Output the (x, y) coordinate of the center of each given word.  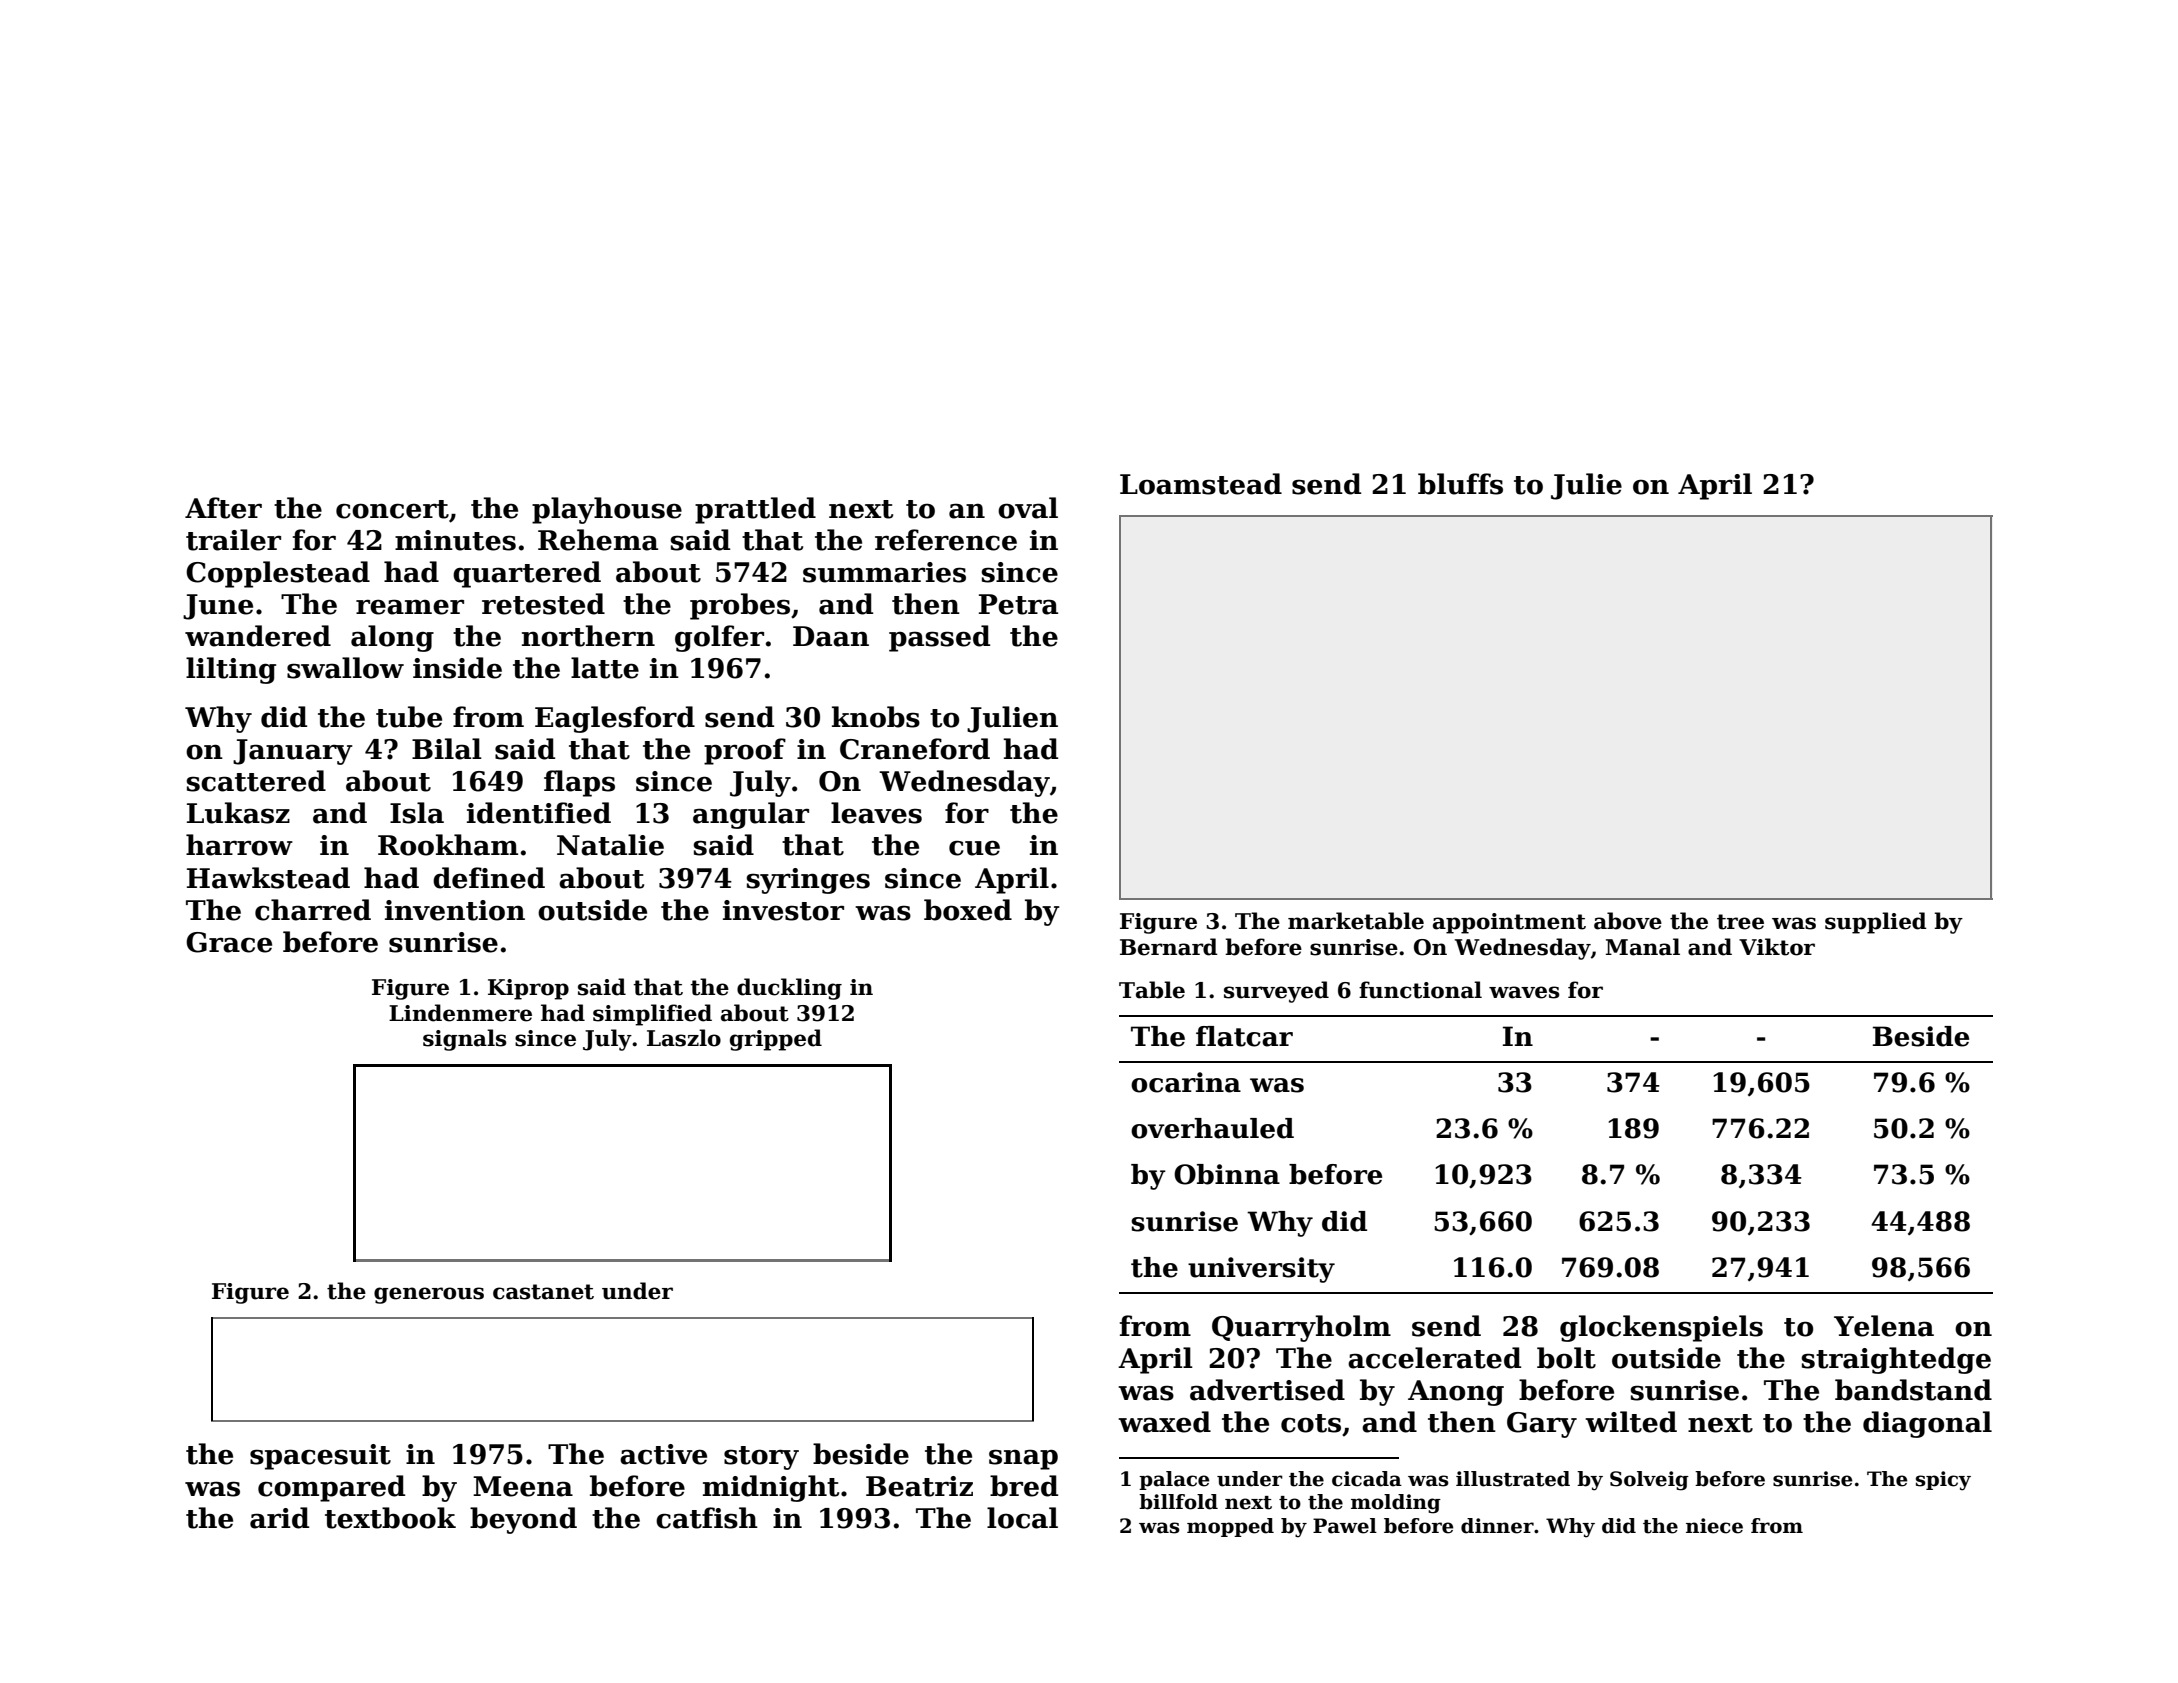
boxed (968, 910)
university (1261, 1270)
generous (429, 1295)
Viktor (1777, 947)
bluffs (1460, 484)
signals (465, 1040)
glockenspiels (1661, 1328)
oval (1028, 508)
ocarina (1186, 1082)
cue (974, 848)
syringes (808, 881)
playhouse (607, 510)
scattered (256, 781)
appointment (1509, 923)
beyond (523, 1520)
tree (1740, 922)
